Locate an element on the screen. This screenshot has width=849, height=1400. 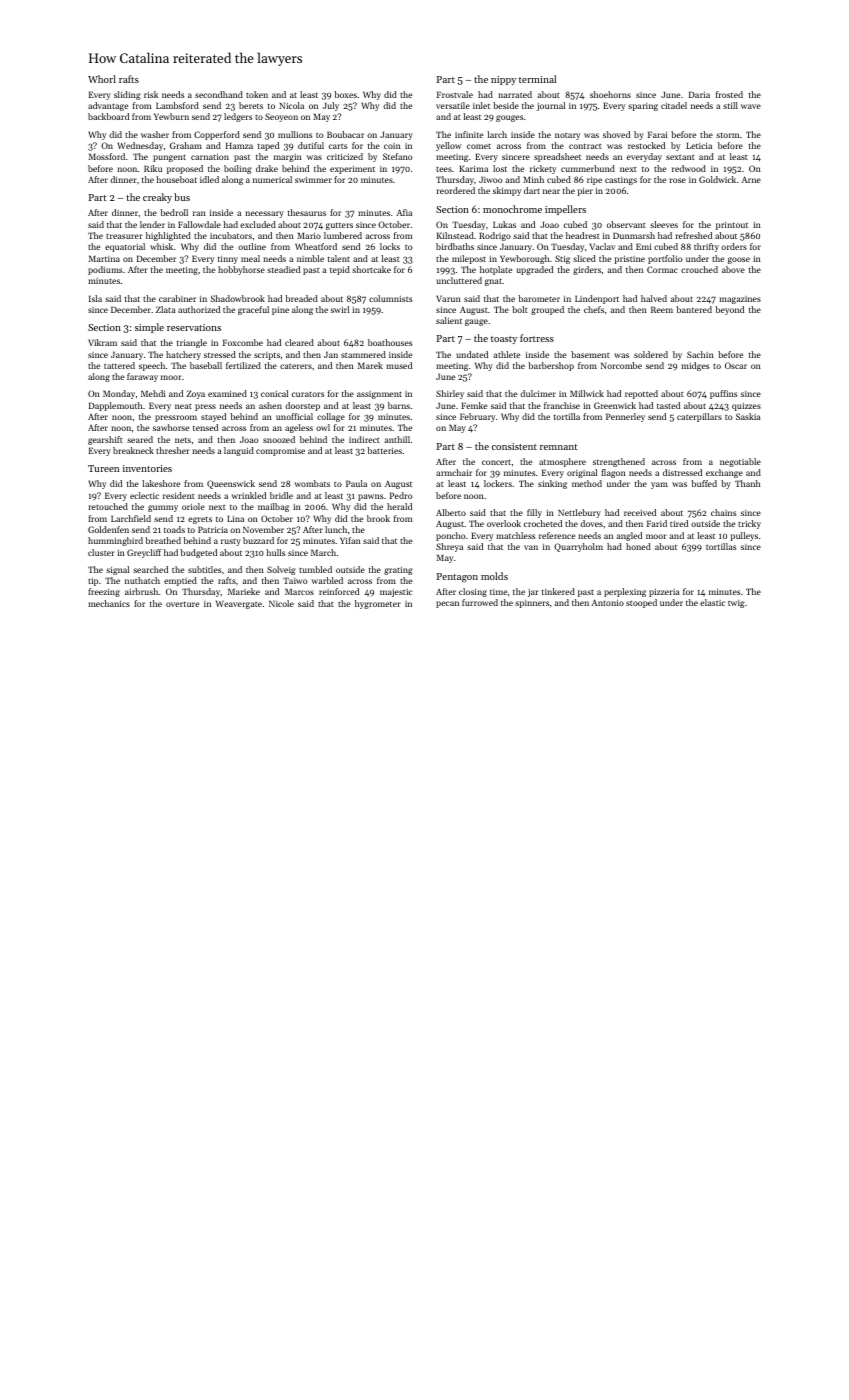
remnant is located at coordinates (558, 447).
